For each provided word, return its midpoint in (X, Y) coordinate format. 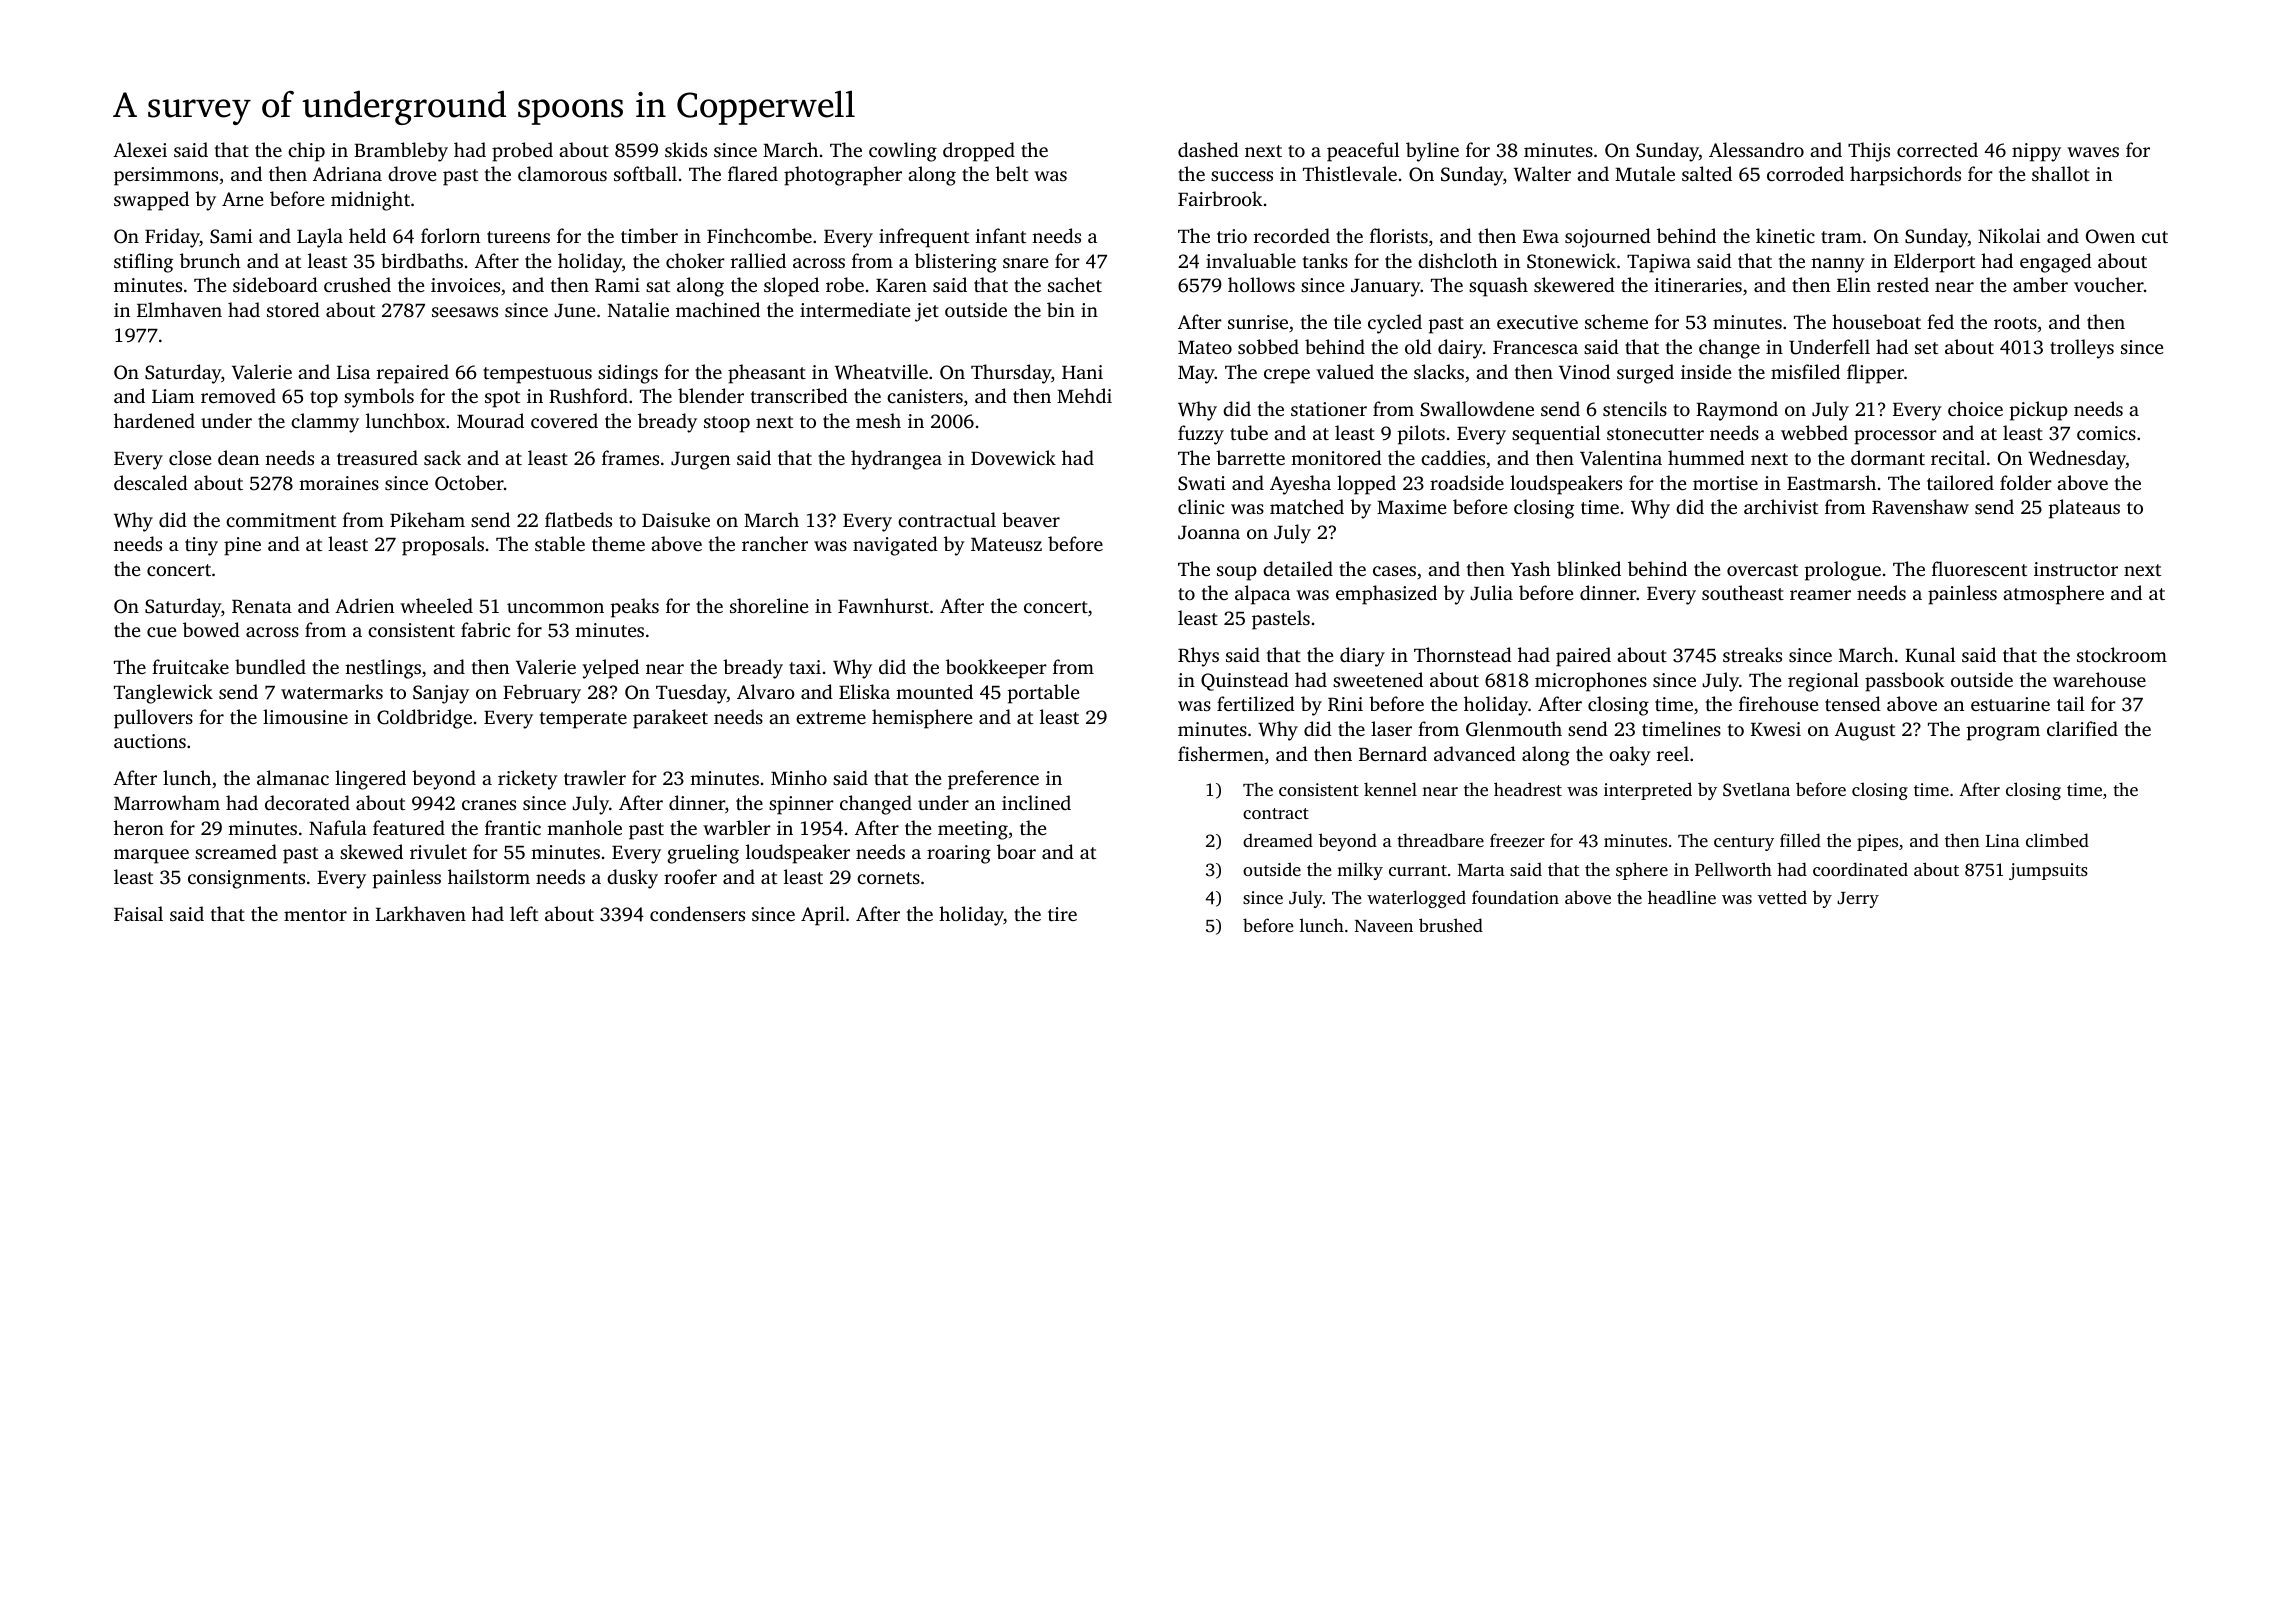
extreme (831, 718)
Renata (262, 607)
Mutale (1645, 173)
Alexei (140, 149)
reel (1673, 753)
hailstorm (489, 876)
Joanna (1209, 533)
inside (1706, 371)
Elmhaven (179, 309)
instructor (2076, 569)
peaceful (1363, 152)
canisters (925, 396)
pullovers (153, 719)
